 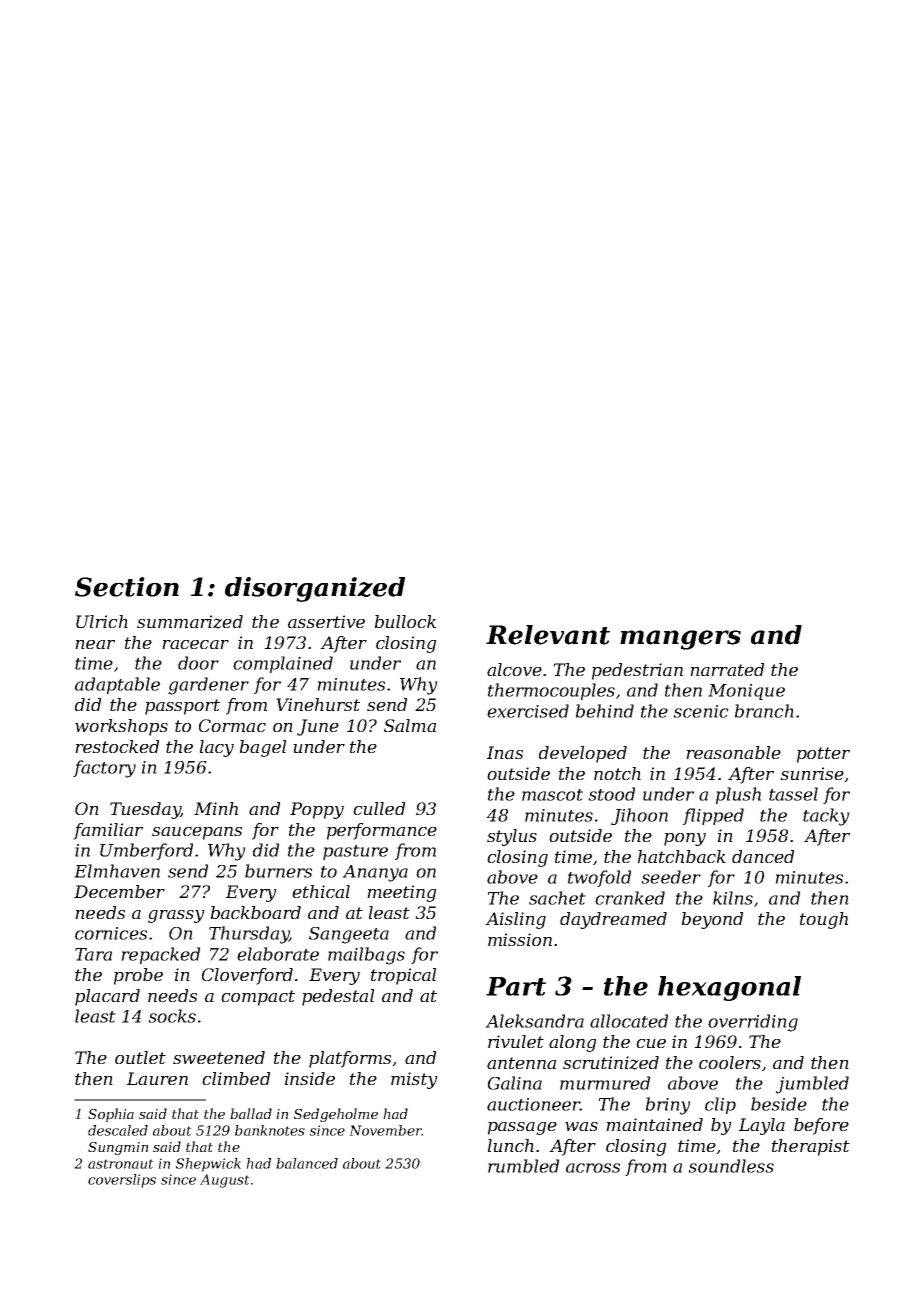 What do you see at coordinates (111, 933) in the screenshot?
I see `cornices` at bounding box center [111, 933].
